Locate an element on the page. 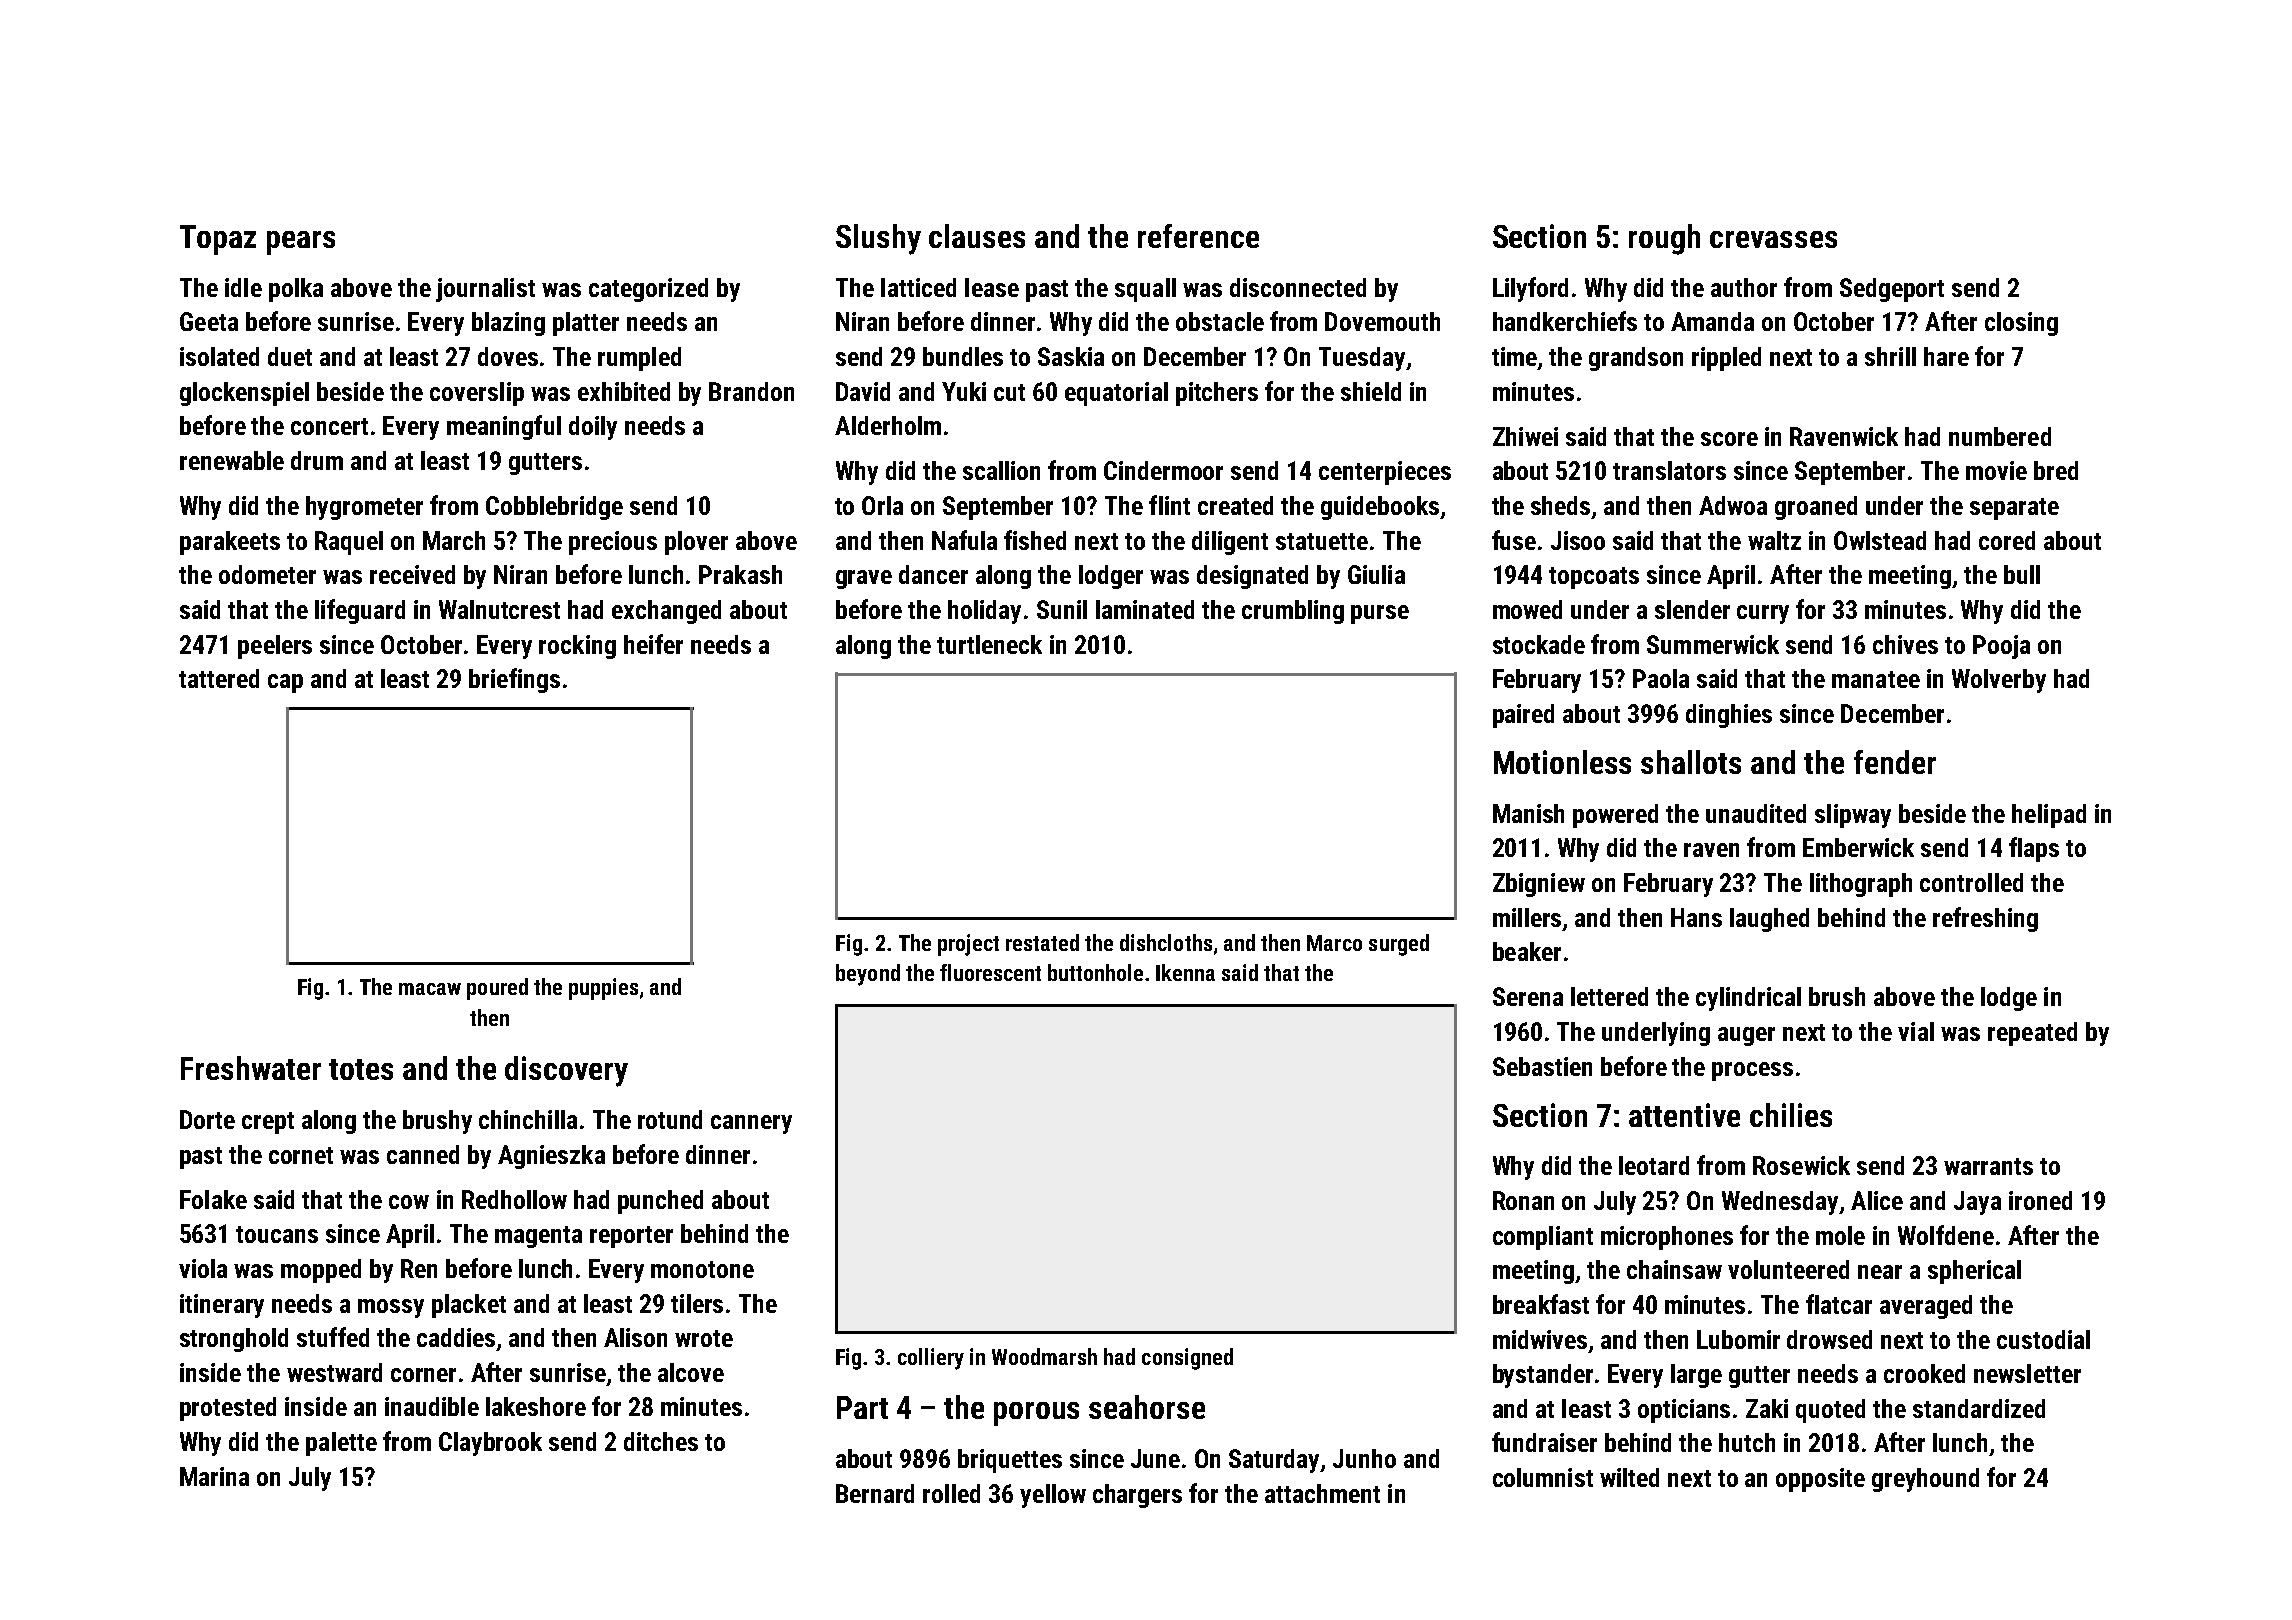  crevasses is located at coordinates (1773, 239).
